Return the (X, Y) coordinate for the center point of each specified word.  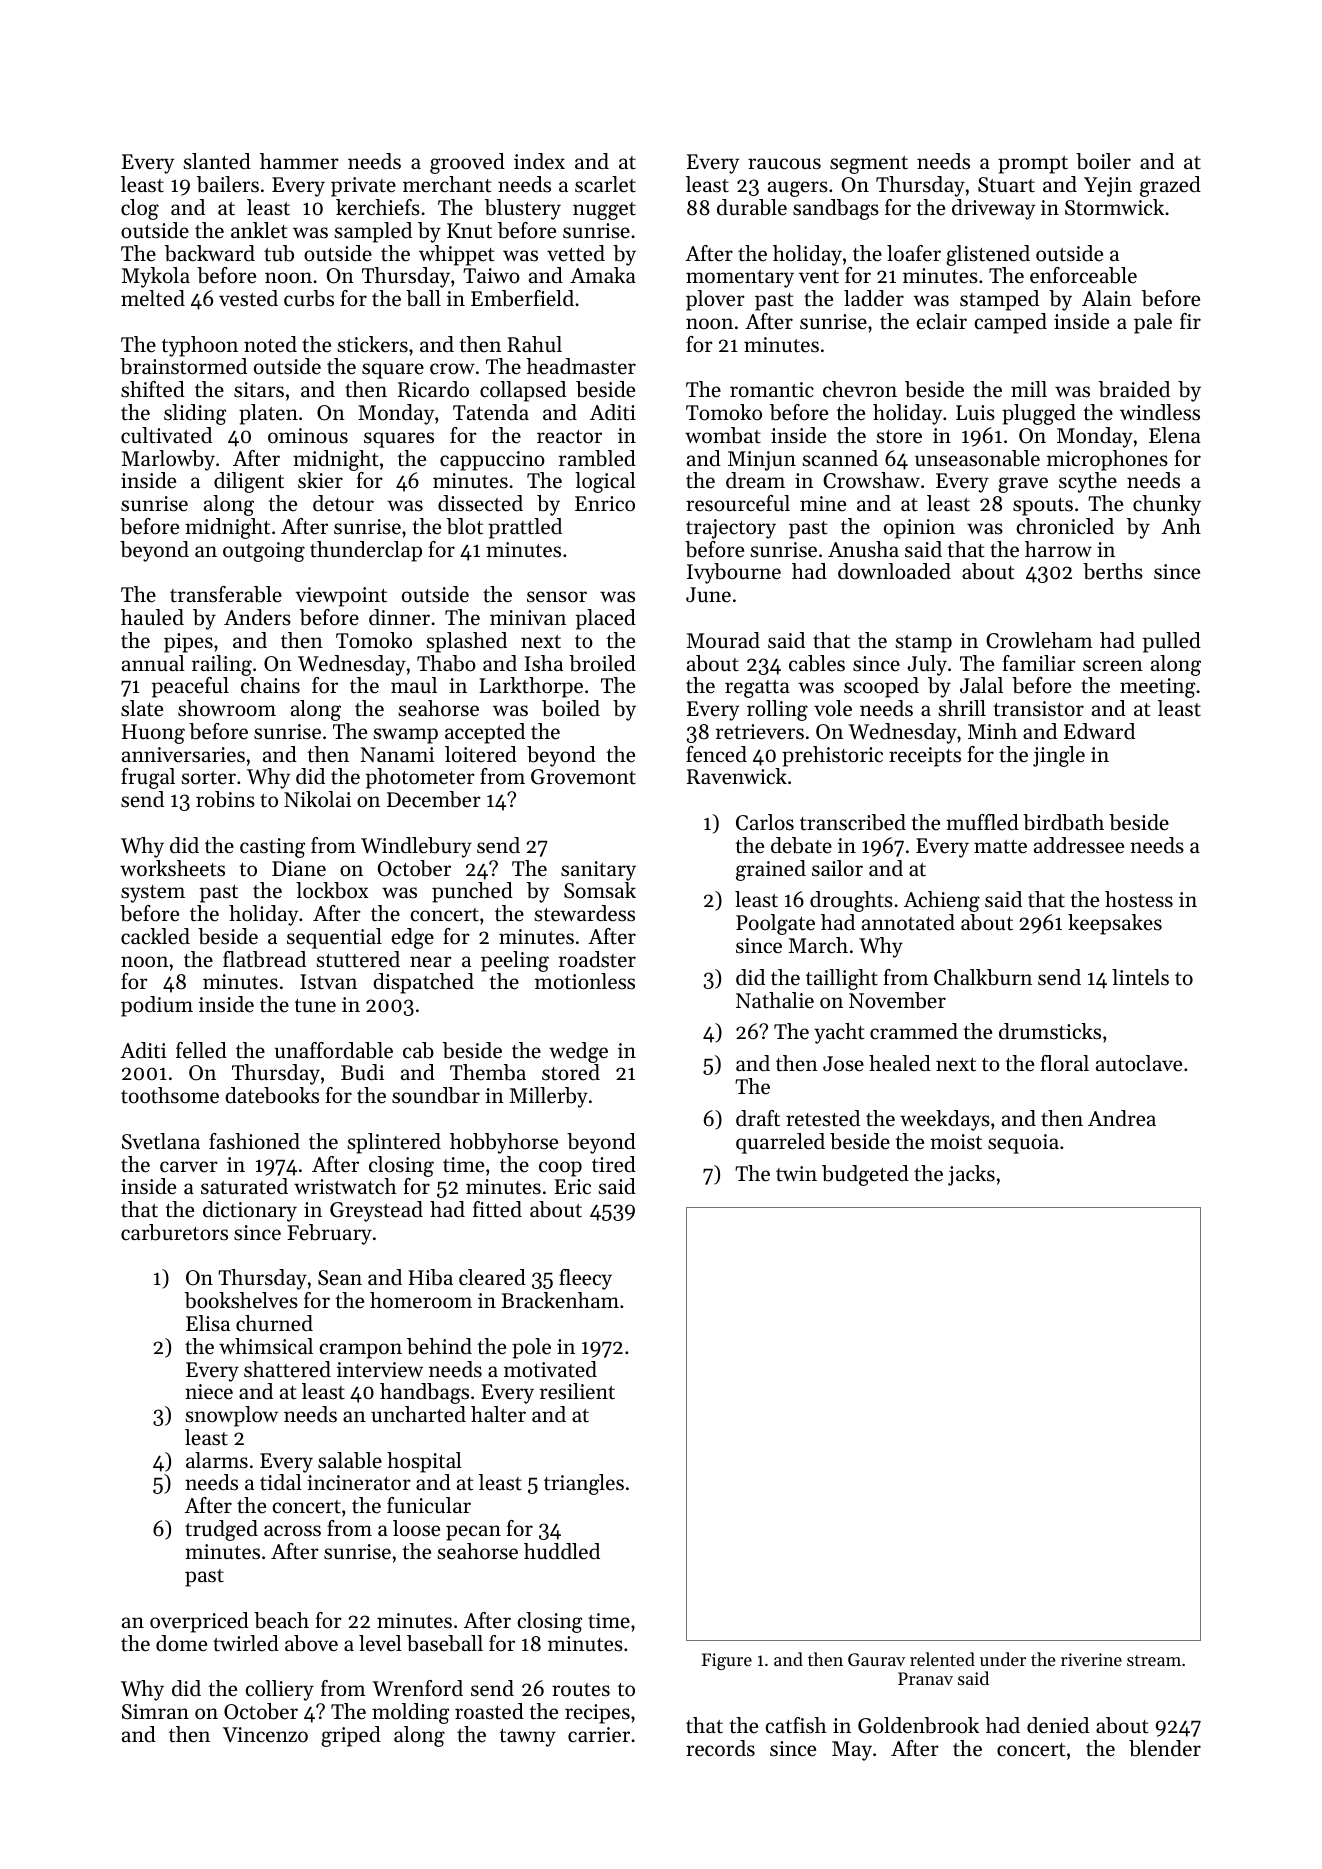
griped (351, 1736)
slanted (217, 161)
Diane (299, 869)
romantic (772, 390)
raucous (784, 164)
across (292, 1531)
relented (942, 1659)
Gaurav (877, 1659)
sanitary (598, 871)
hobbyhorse (504, 1143)
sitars (259, 390)
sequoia (1023, 1144)
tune (315, 1006)
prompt (1033, 165)
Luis (975, 413)
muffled (982, 822)
